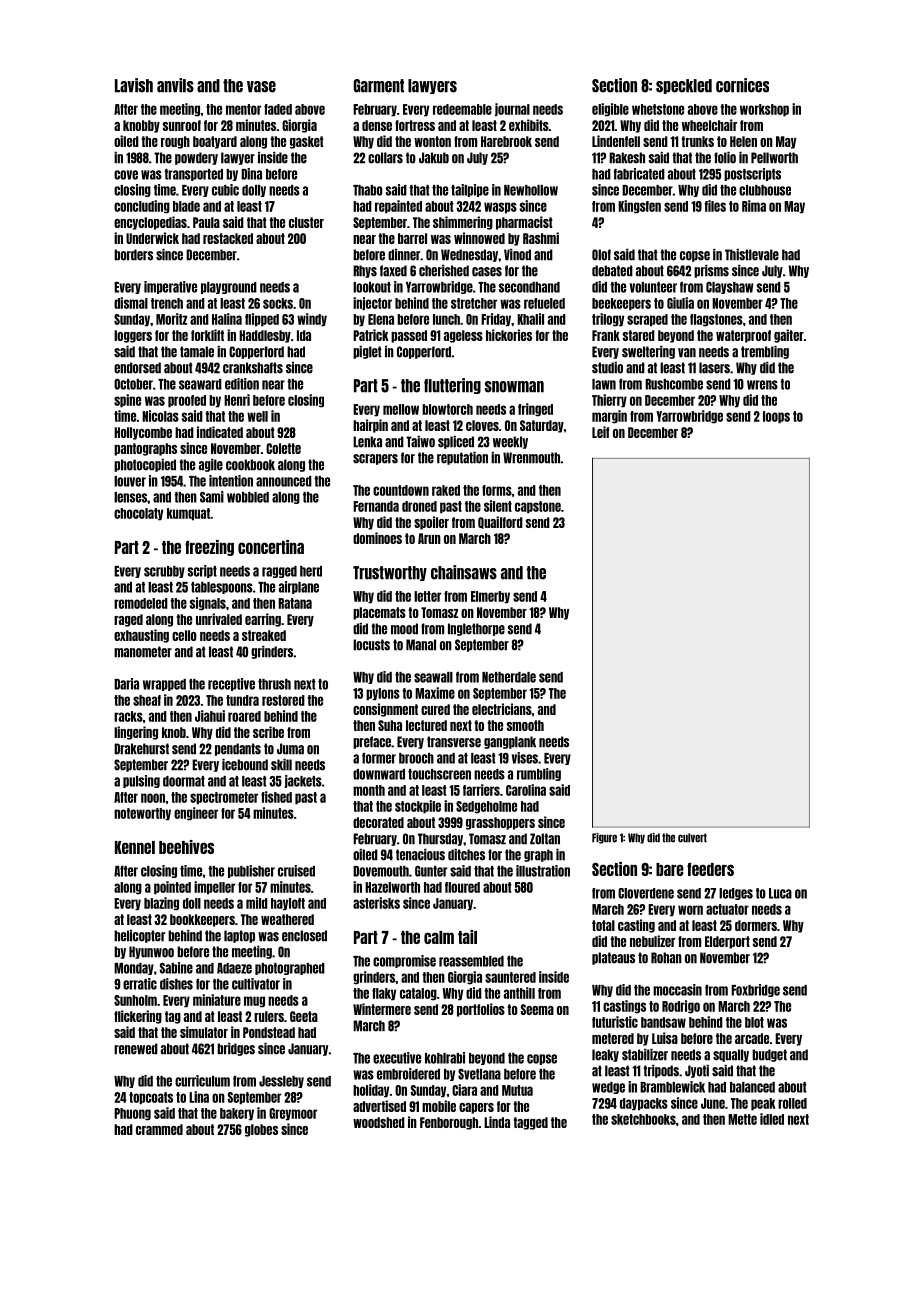 The image size is (924, 1308). I want to click on Jakub, so click(434, 158).
